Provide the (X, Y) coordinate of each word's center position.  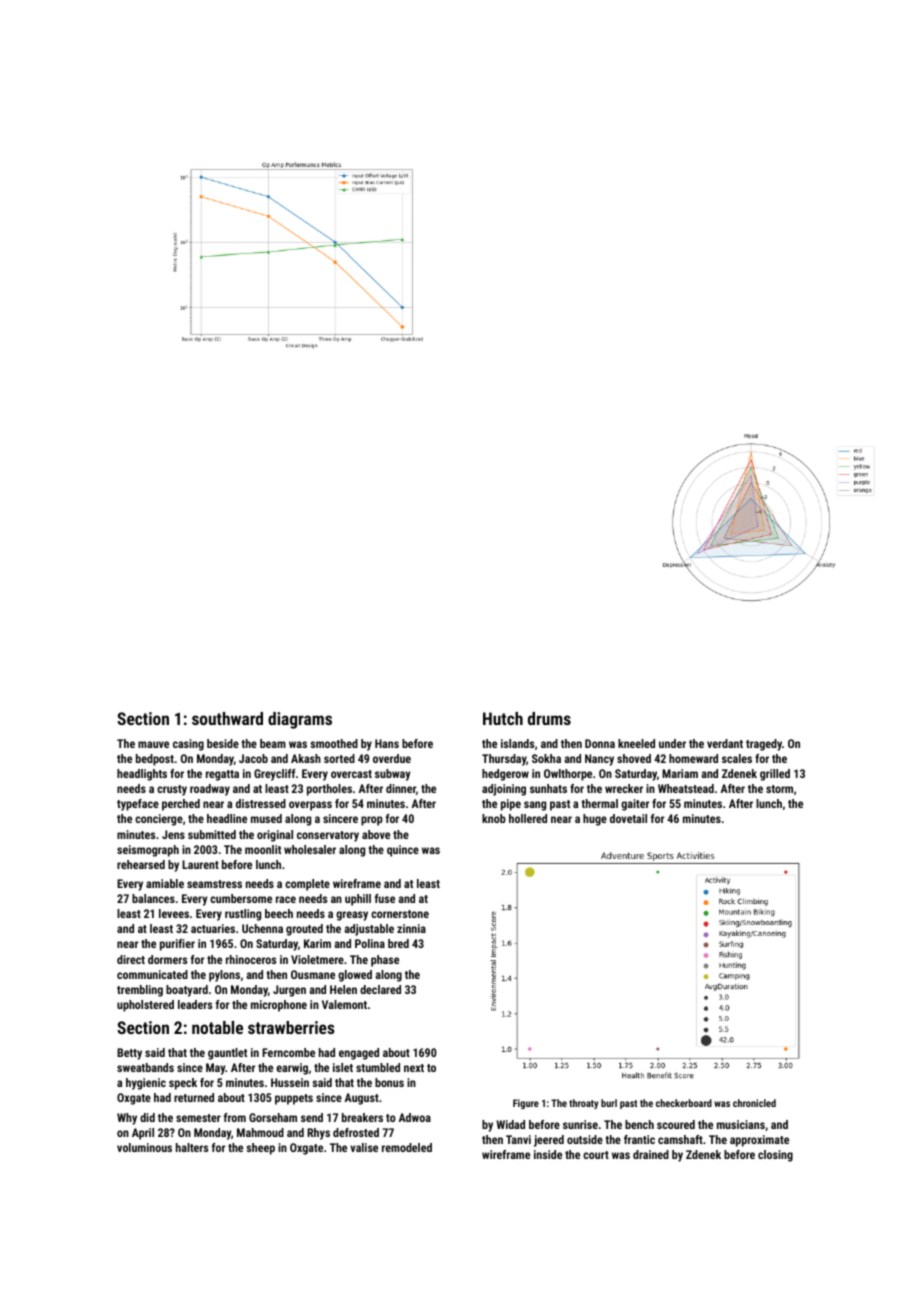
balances (153, 898)
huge (595, 820)
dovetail (628, 818)
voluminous (144, 1147)
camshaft (680, 1139)
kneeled (636, 743)
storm (779, 789)
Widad (510, 1124)
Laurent (200, 864)
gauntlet (227, 1054)
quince (403, 851)
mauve (153, 744)
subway (393, 775)
